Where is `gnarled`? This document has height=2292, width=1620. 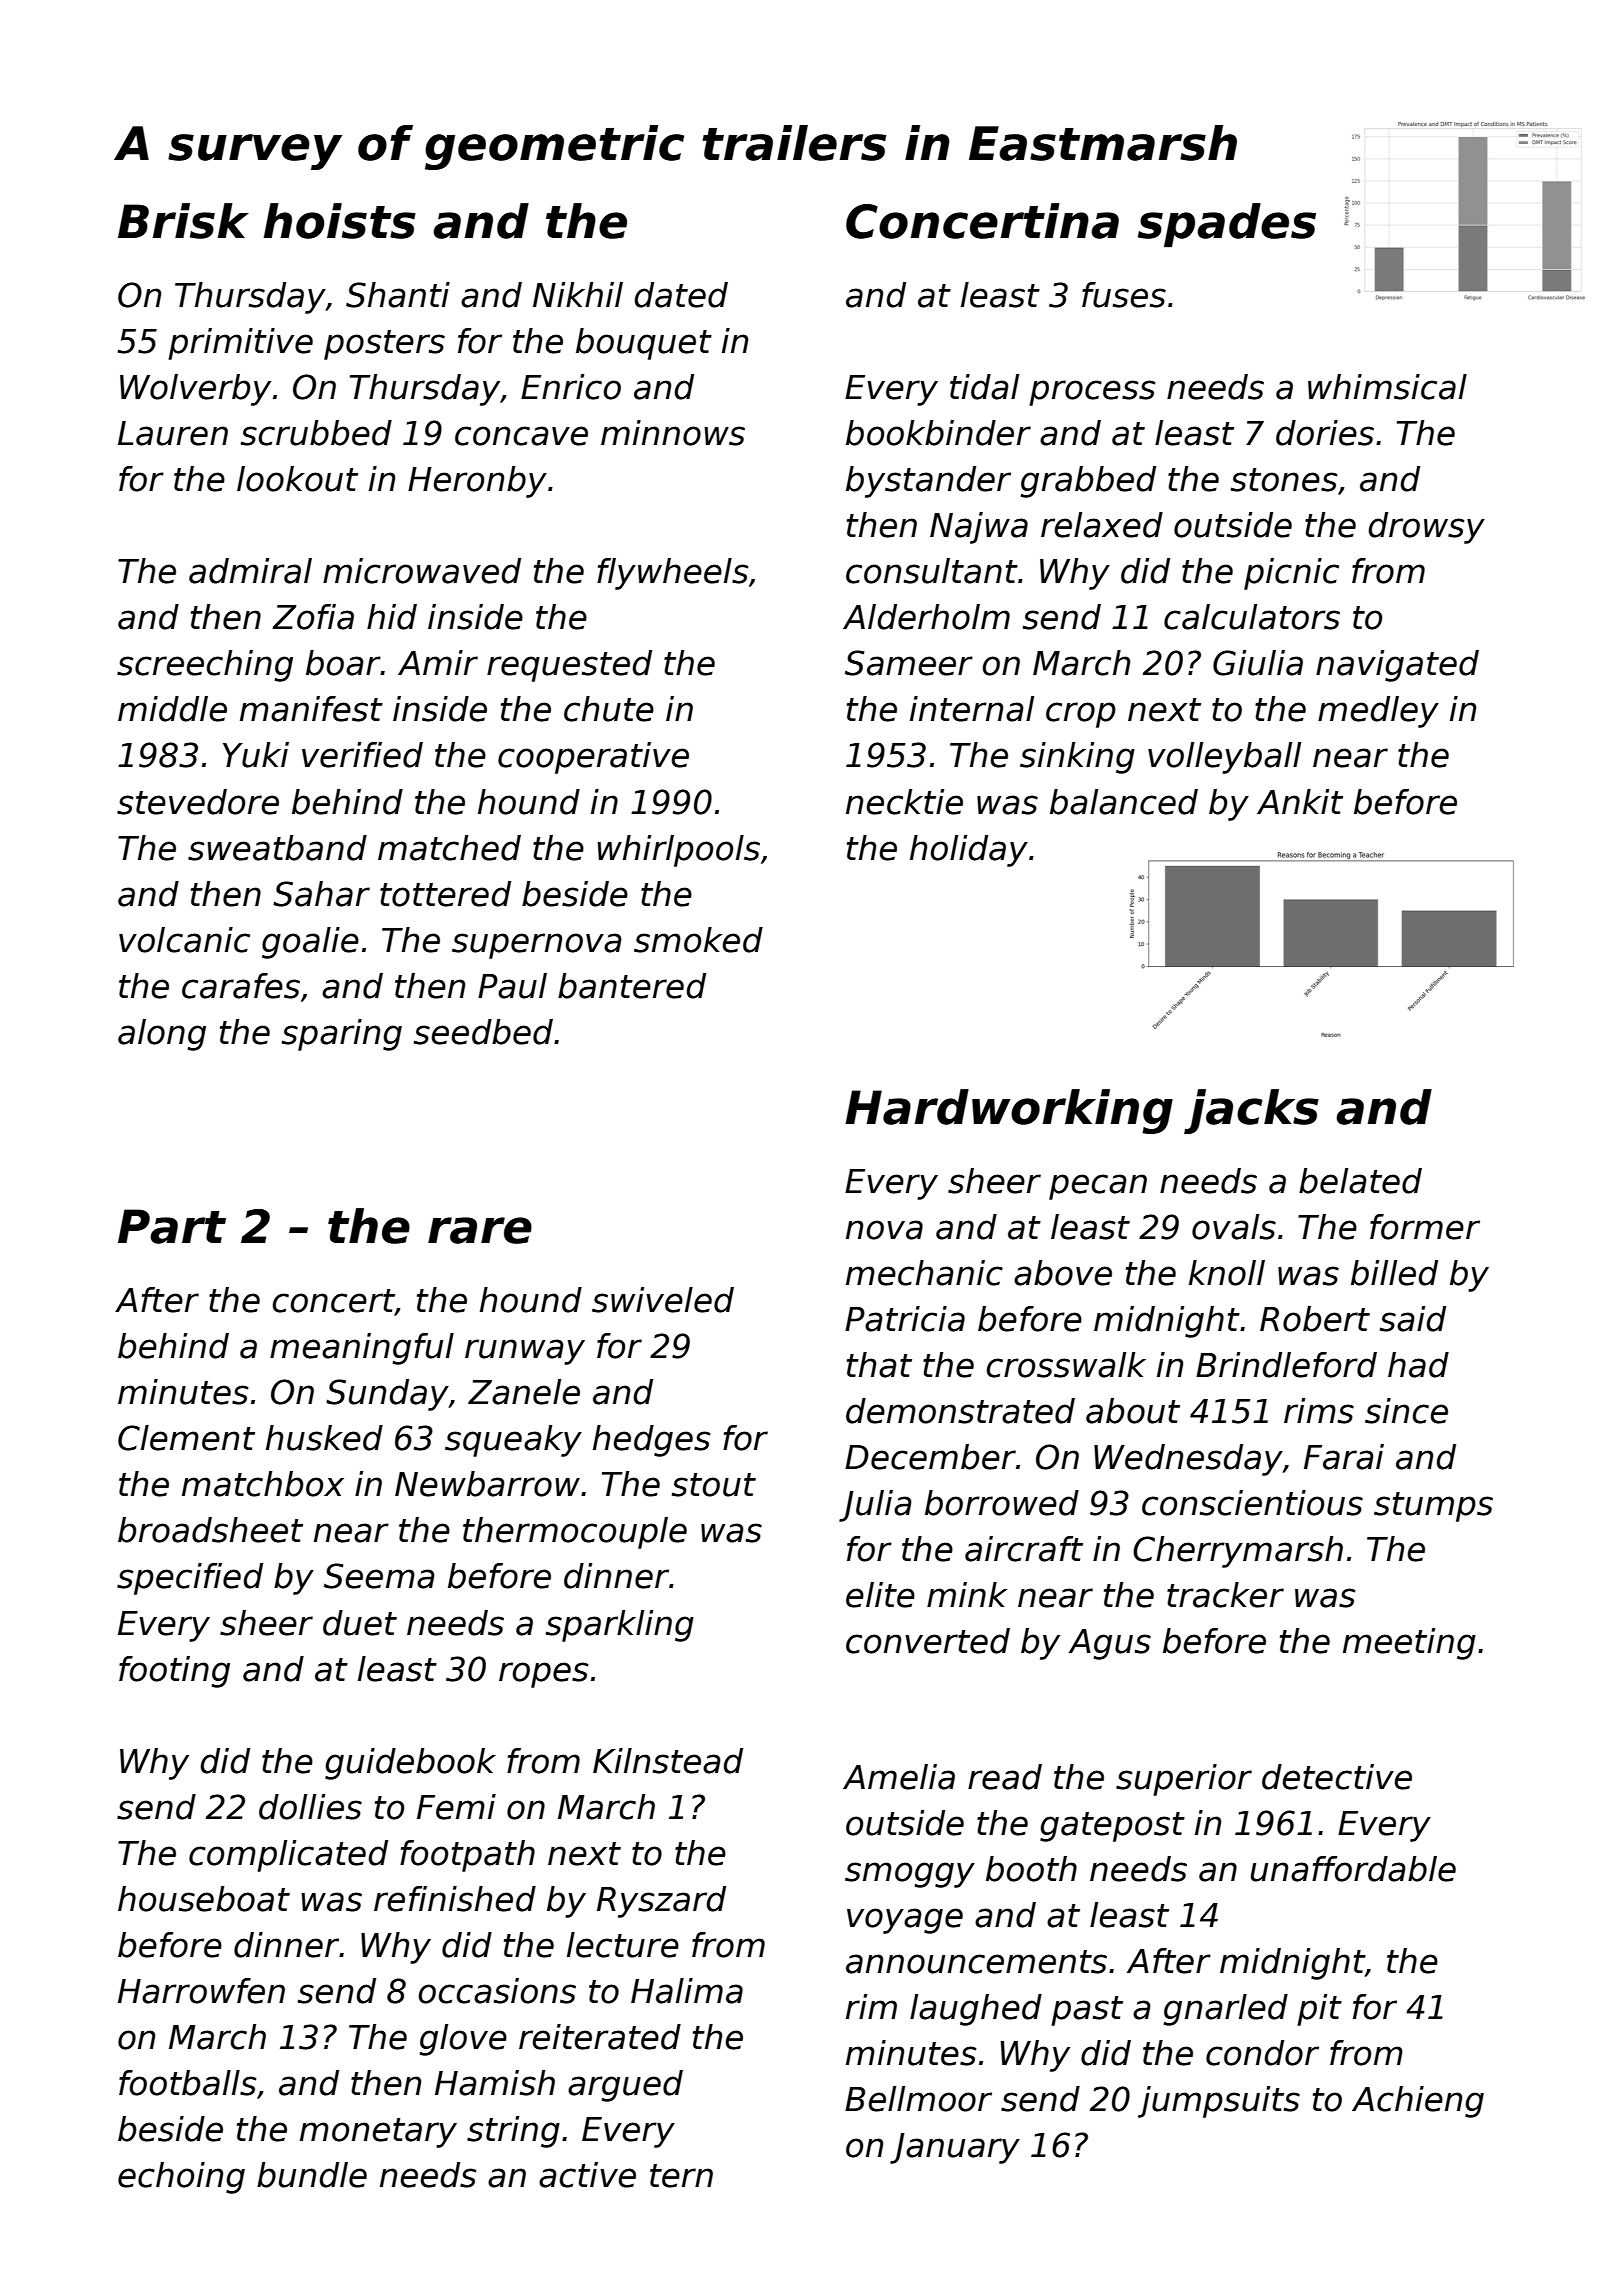 gnarled is located at coordinates (1226, 2010).
